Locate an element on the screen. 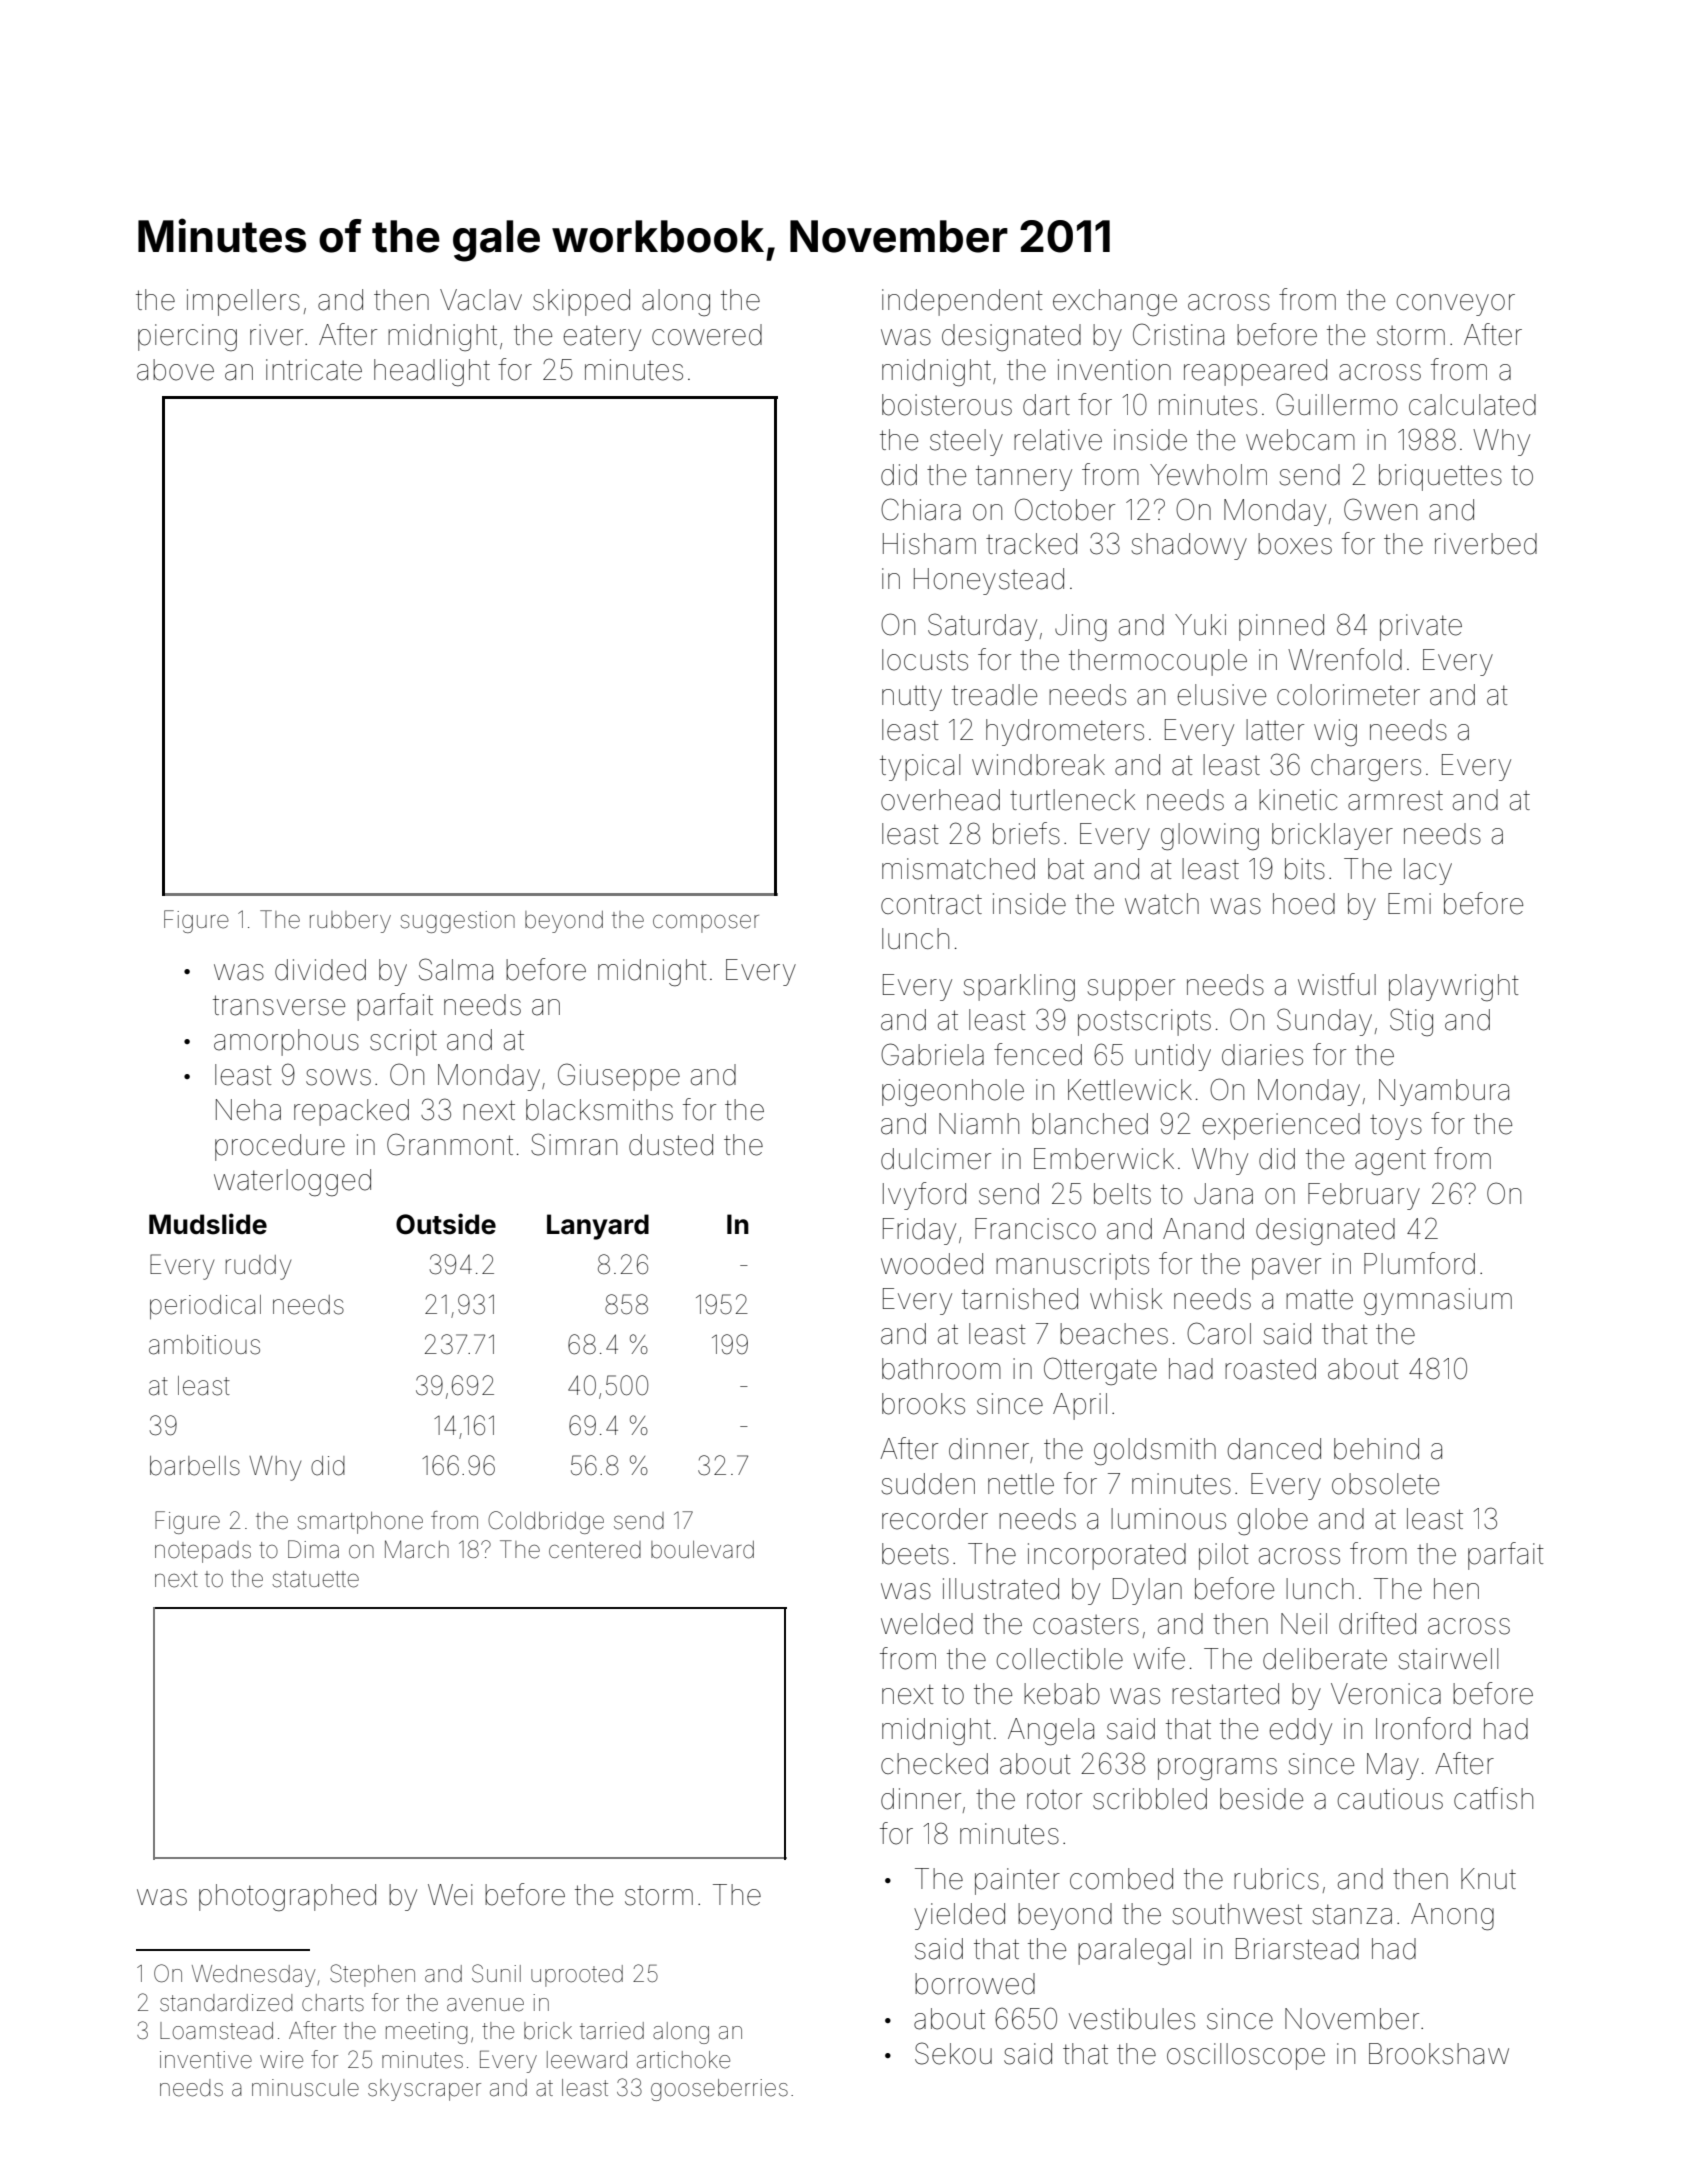 Image resolution: width=1683 pixels, height=2178 pixels. Outside is located at coordinates (446, 1224).
